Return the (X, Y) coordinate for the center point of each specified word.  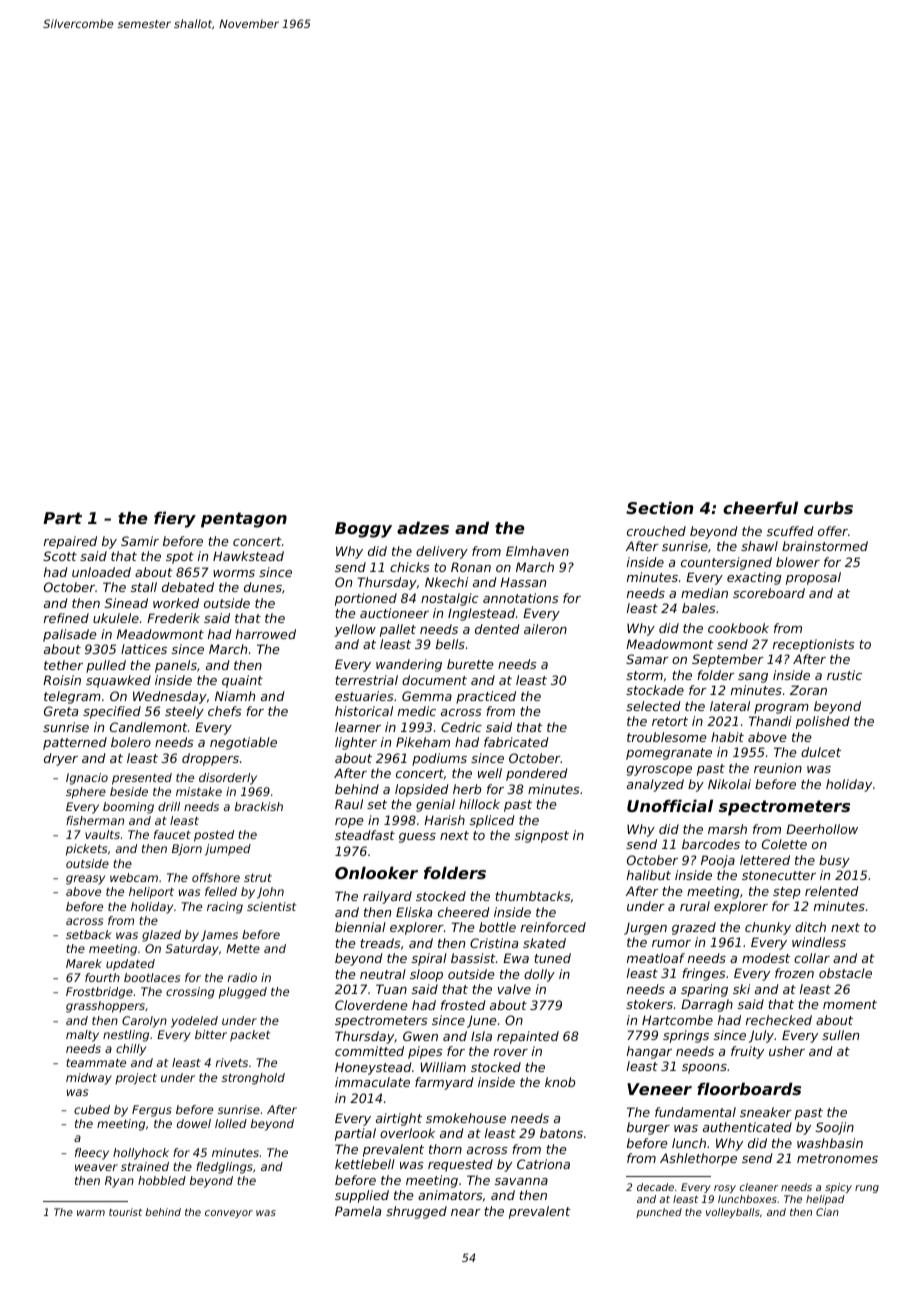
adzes (423, 527)
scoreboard (769, 593)
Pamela (358, 1211)
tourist (125, 1212)
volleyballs (733, 1213)
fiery (175, 519)
